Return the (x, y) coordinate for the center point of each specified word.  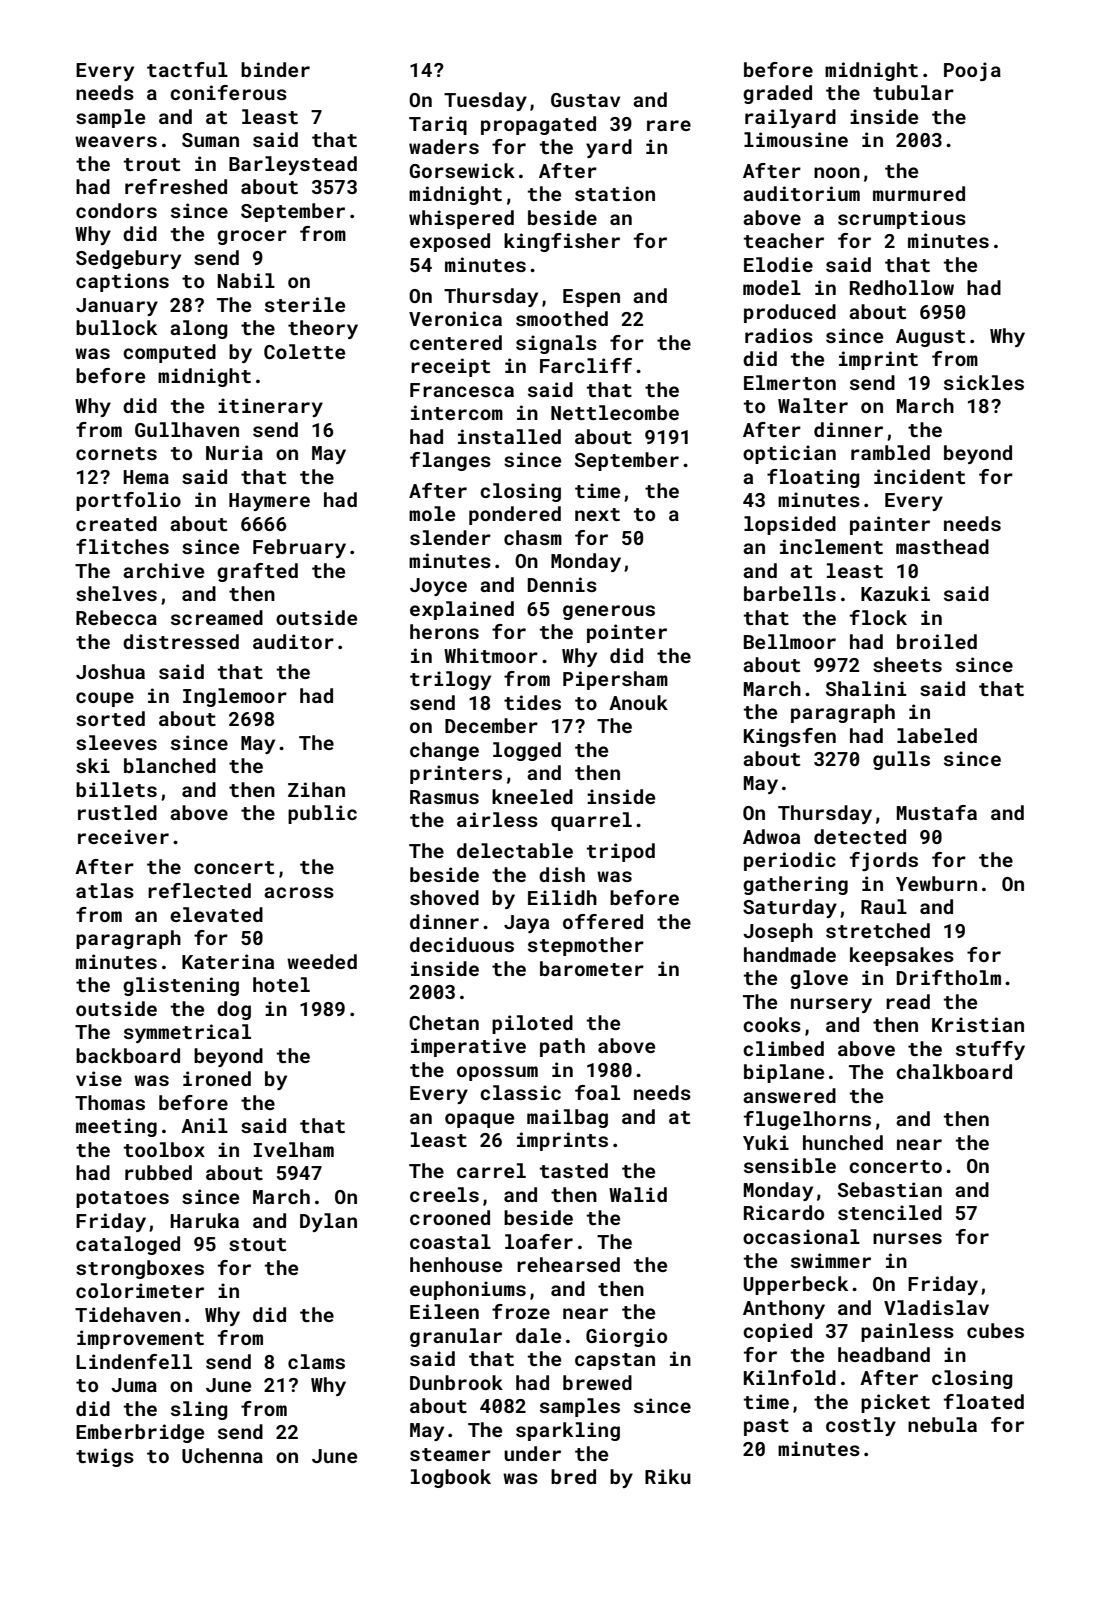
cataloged (128, 1245)
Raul (884, 906)
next (597, 514)
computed (169, 353)
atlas (105, 890)
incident (919, 476)
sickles (984, 382)
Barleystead (293, 165)
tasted (574, 1170)
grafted (257, 572)
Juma (134, 1385)
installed (509, 436)
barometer (592, 968)
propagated (538, 125)
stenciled (890, 1212)
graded (777, 94)
